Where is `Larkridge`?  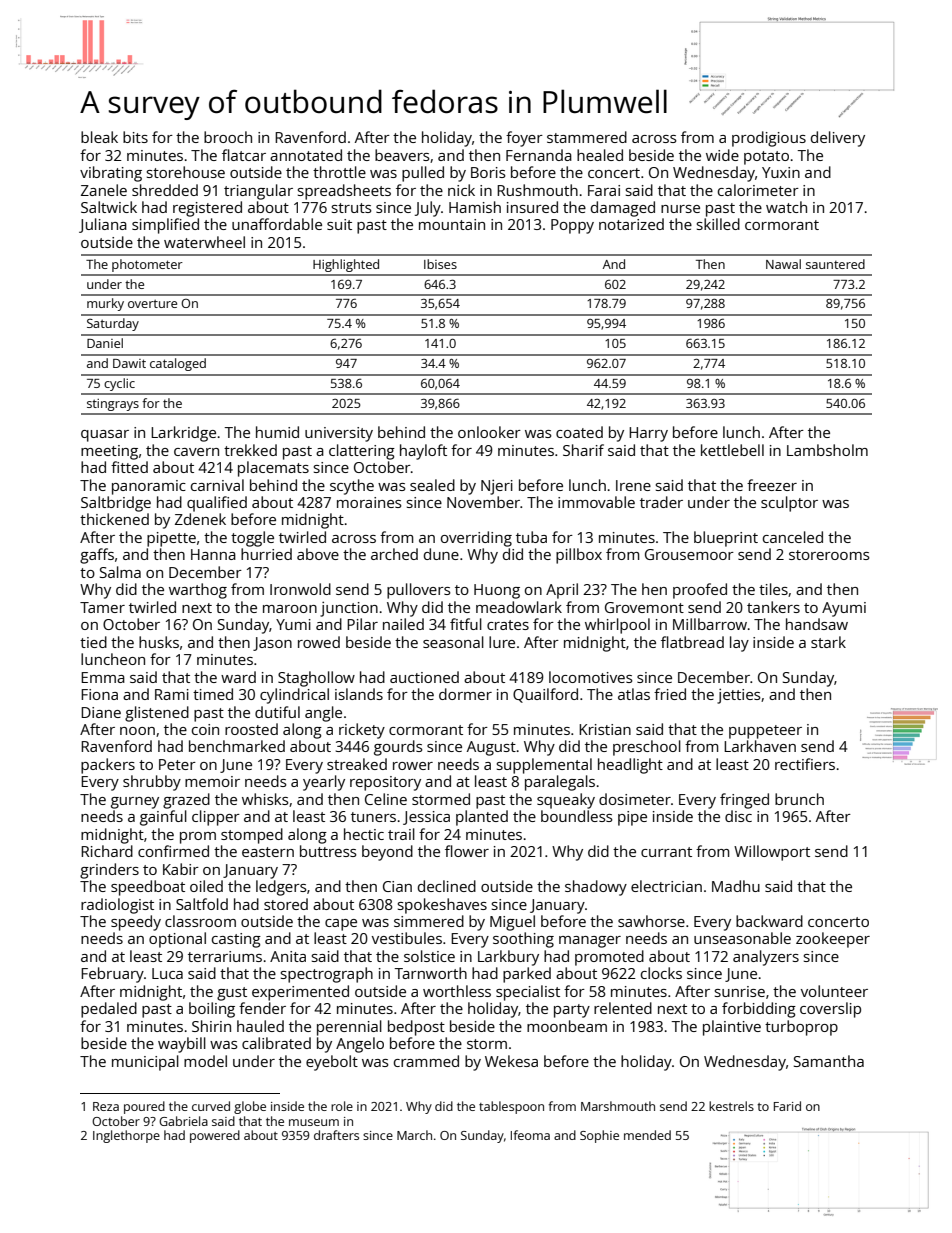
Larkridge is located at coordinates (183, 434).
